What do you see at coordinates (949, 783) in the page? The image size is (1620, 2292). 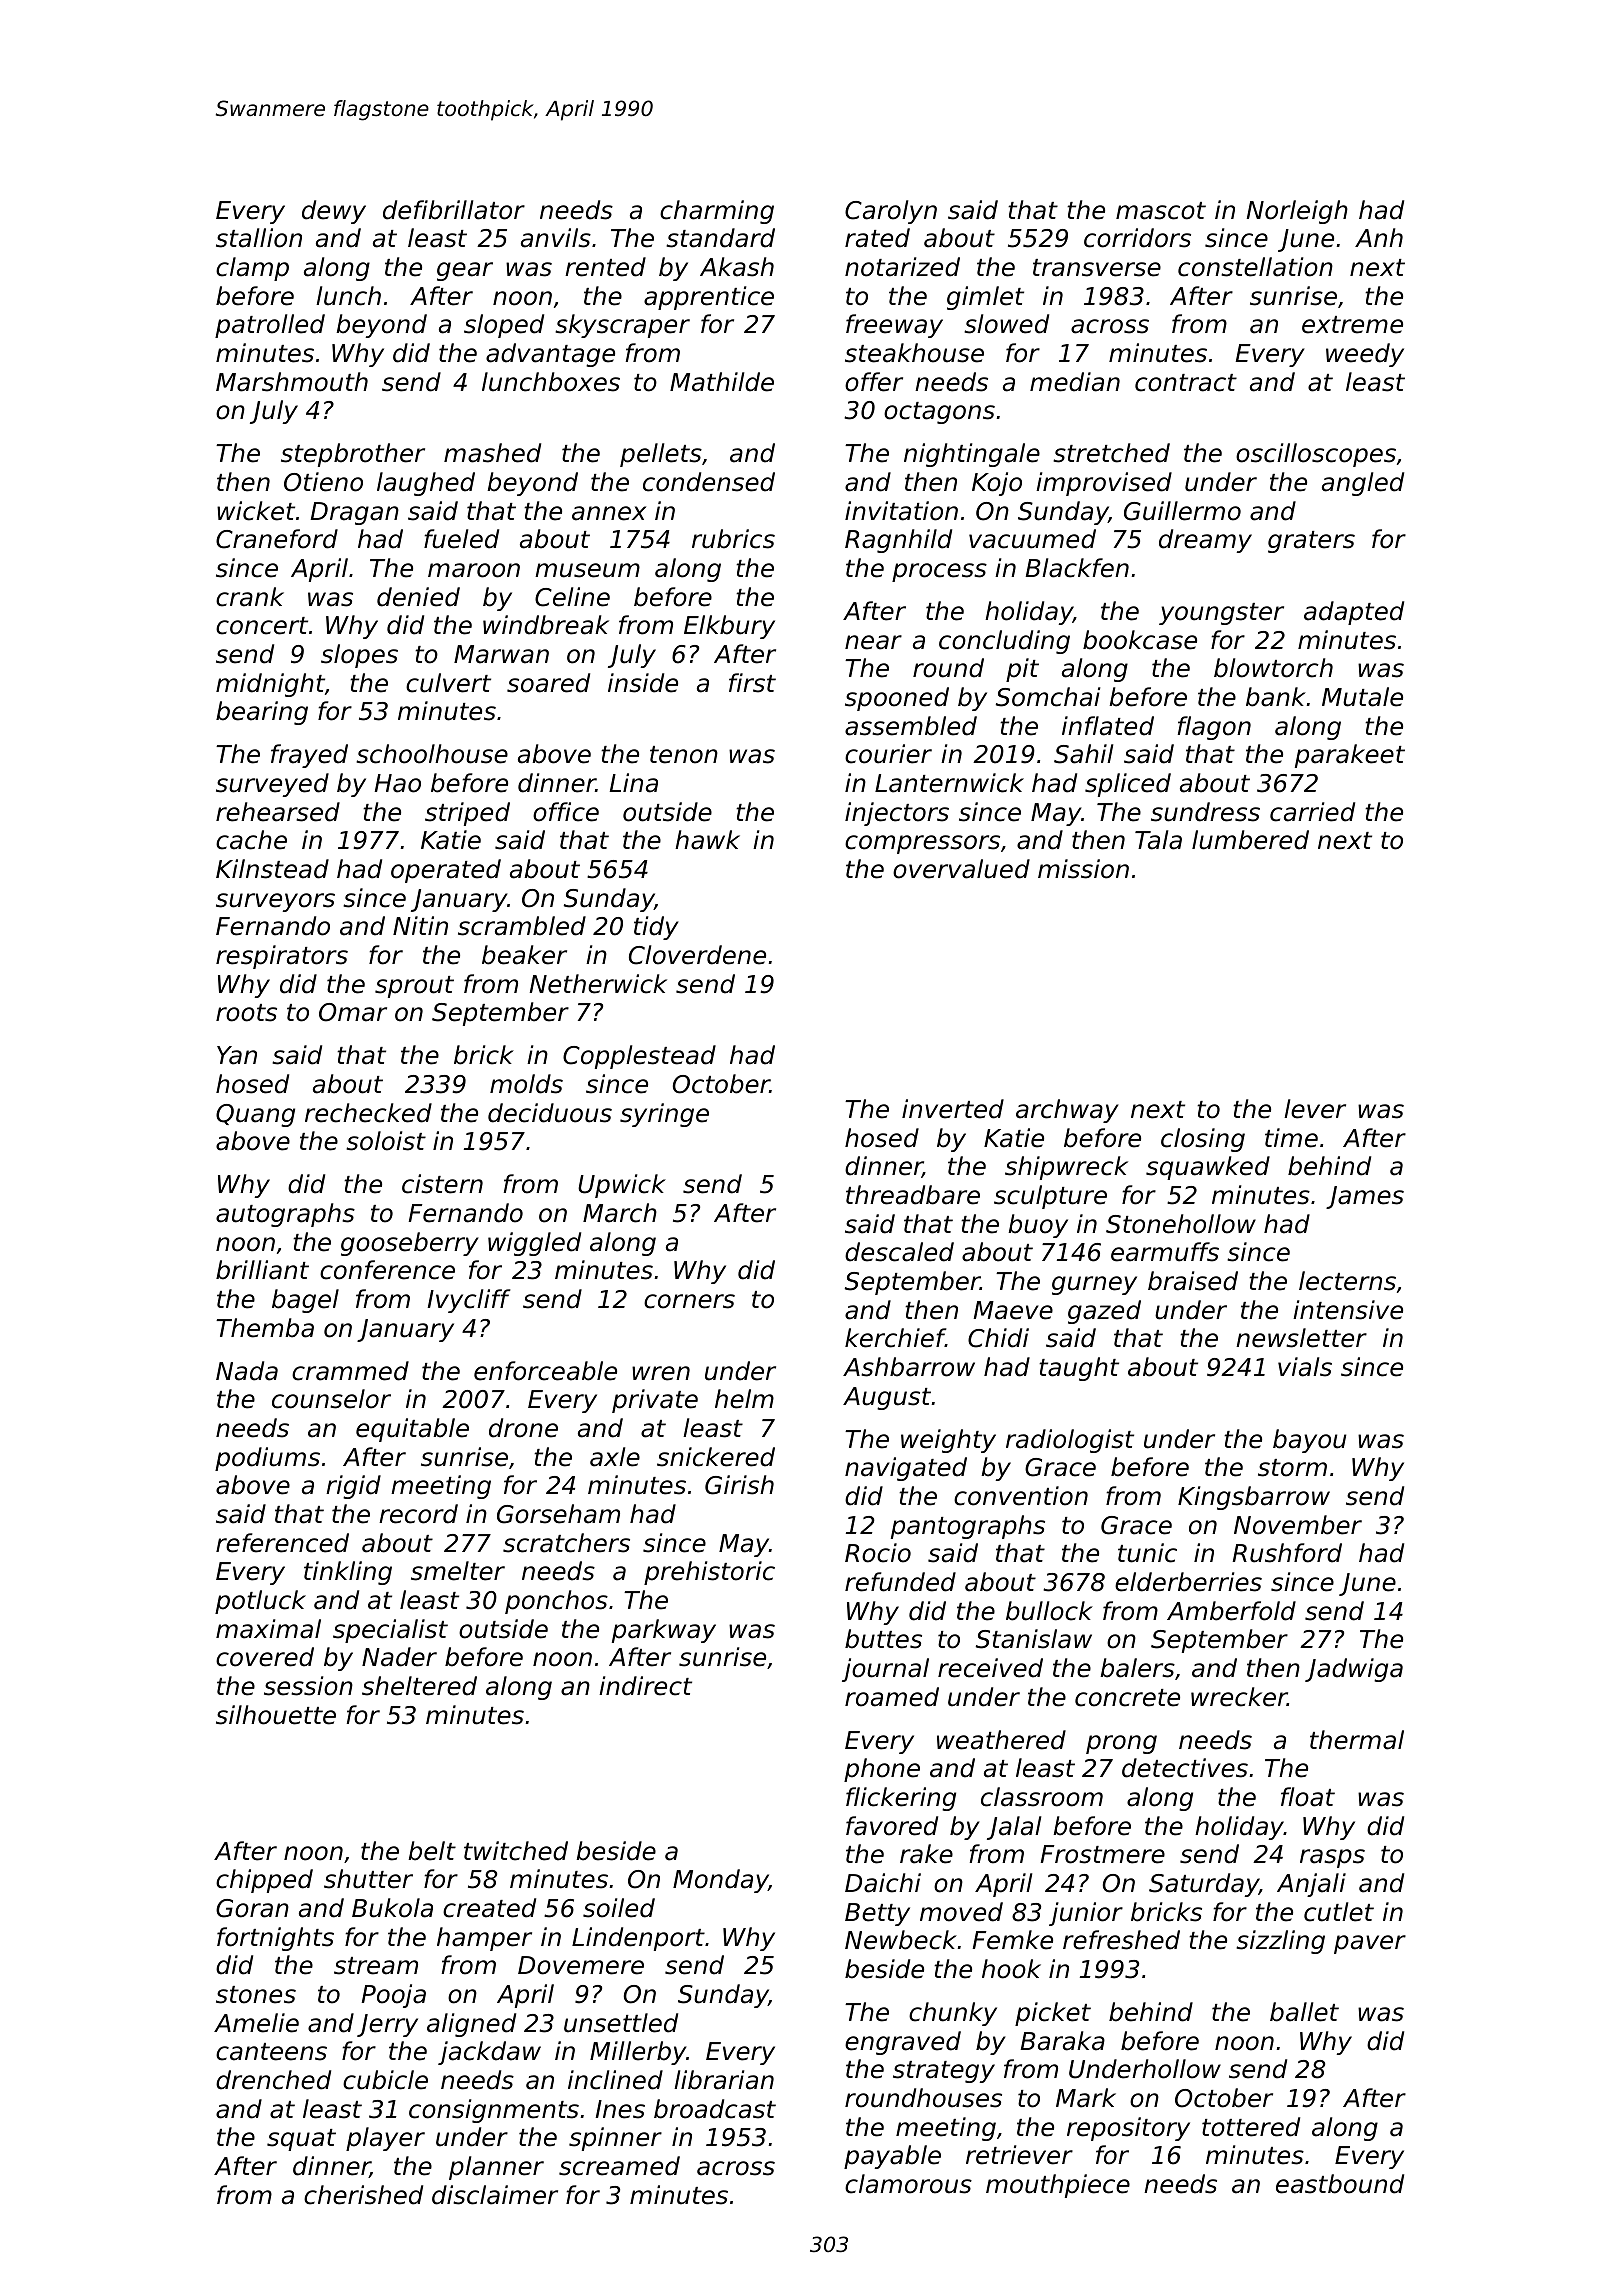 I see `Lanternwick` at bounding box center [949, 783].
